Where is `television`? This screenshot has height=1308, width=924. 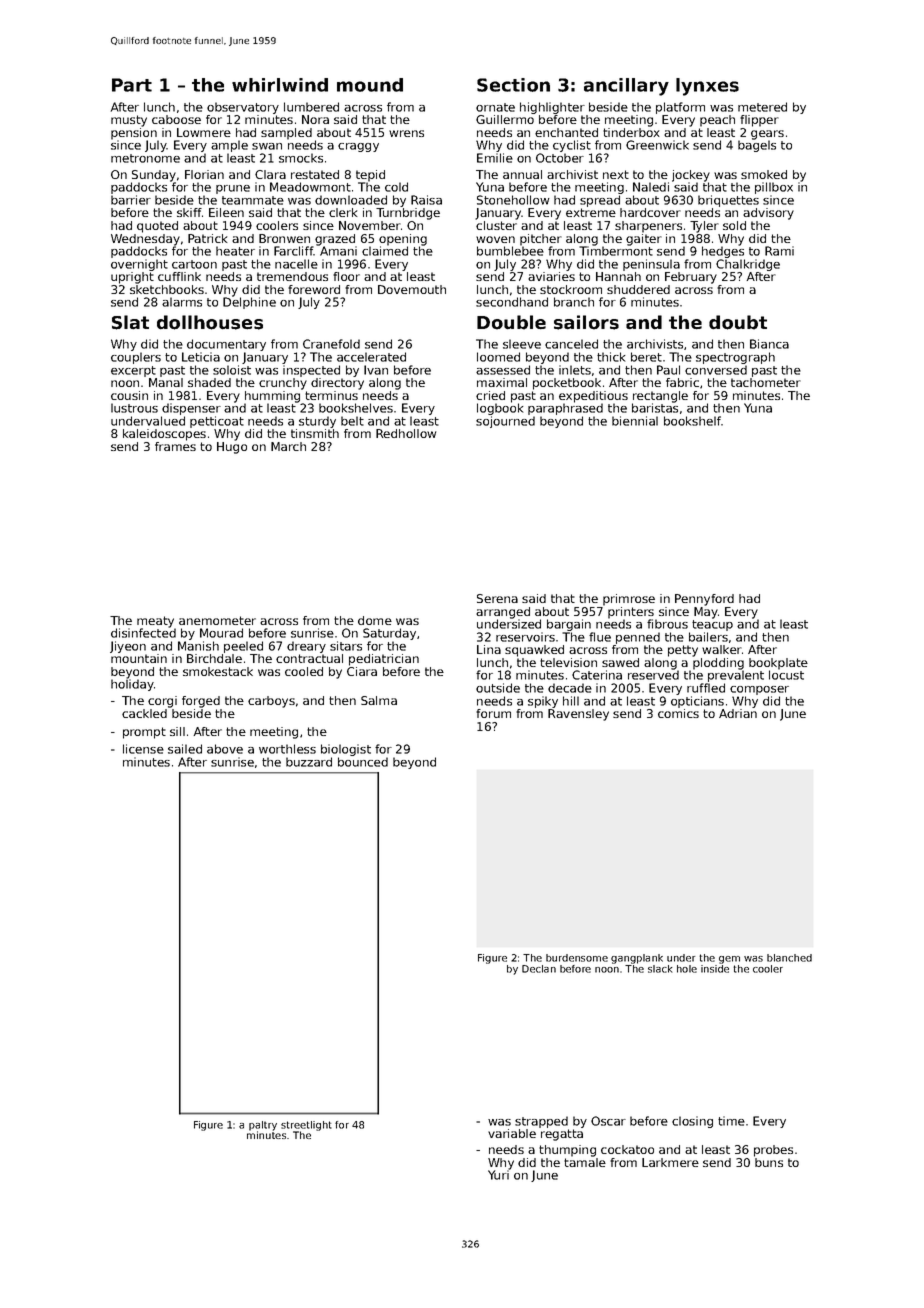 television is located at coordinates (568, 662).
